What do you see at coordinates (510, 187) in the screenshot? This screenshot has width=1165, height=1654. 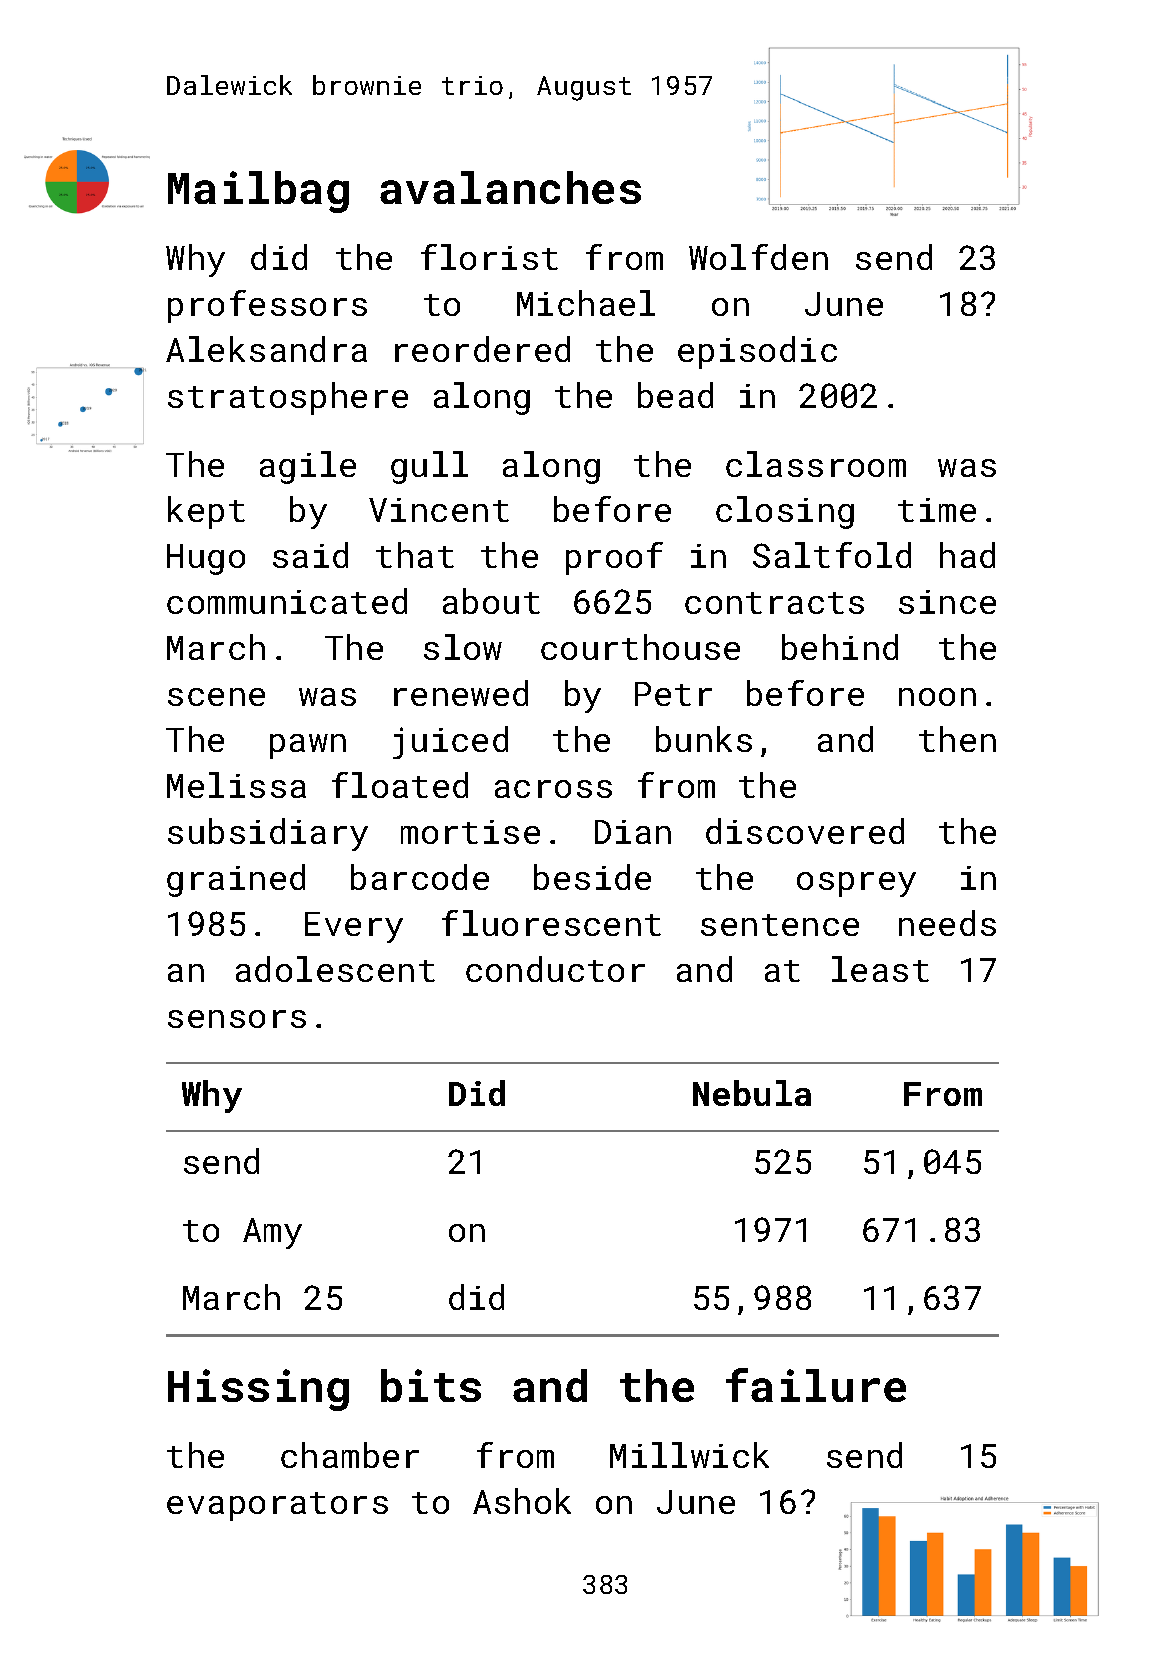 I see `avalanches` at bounding box center [510, 187].
